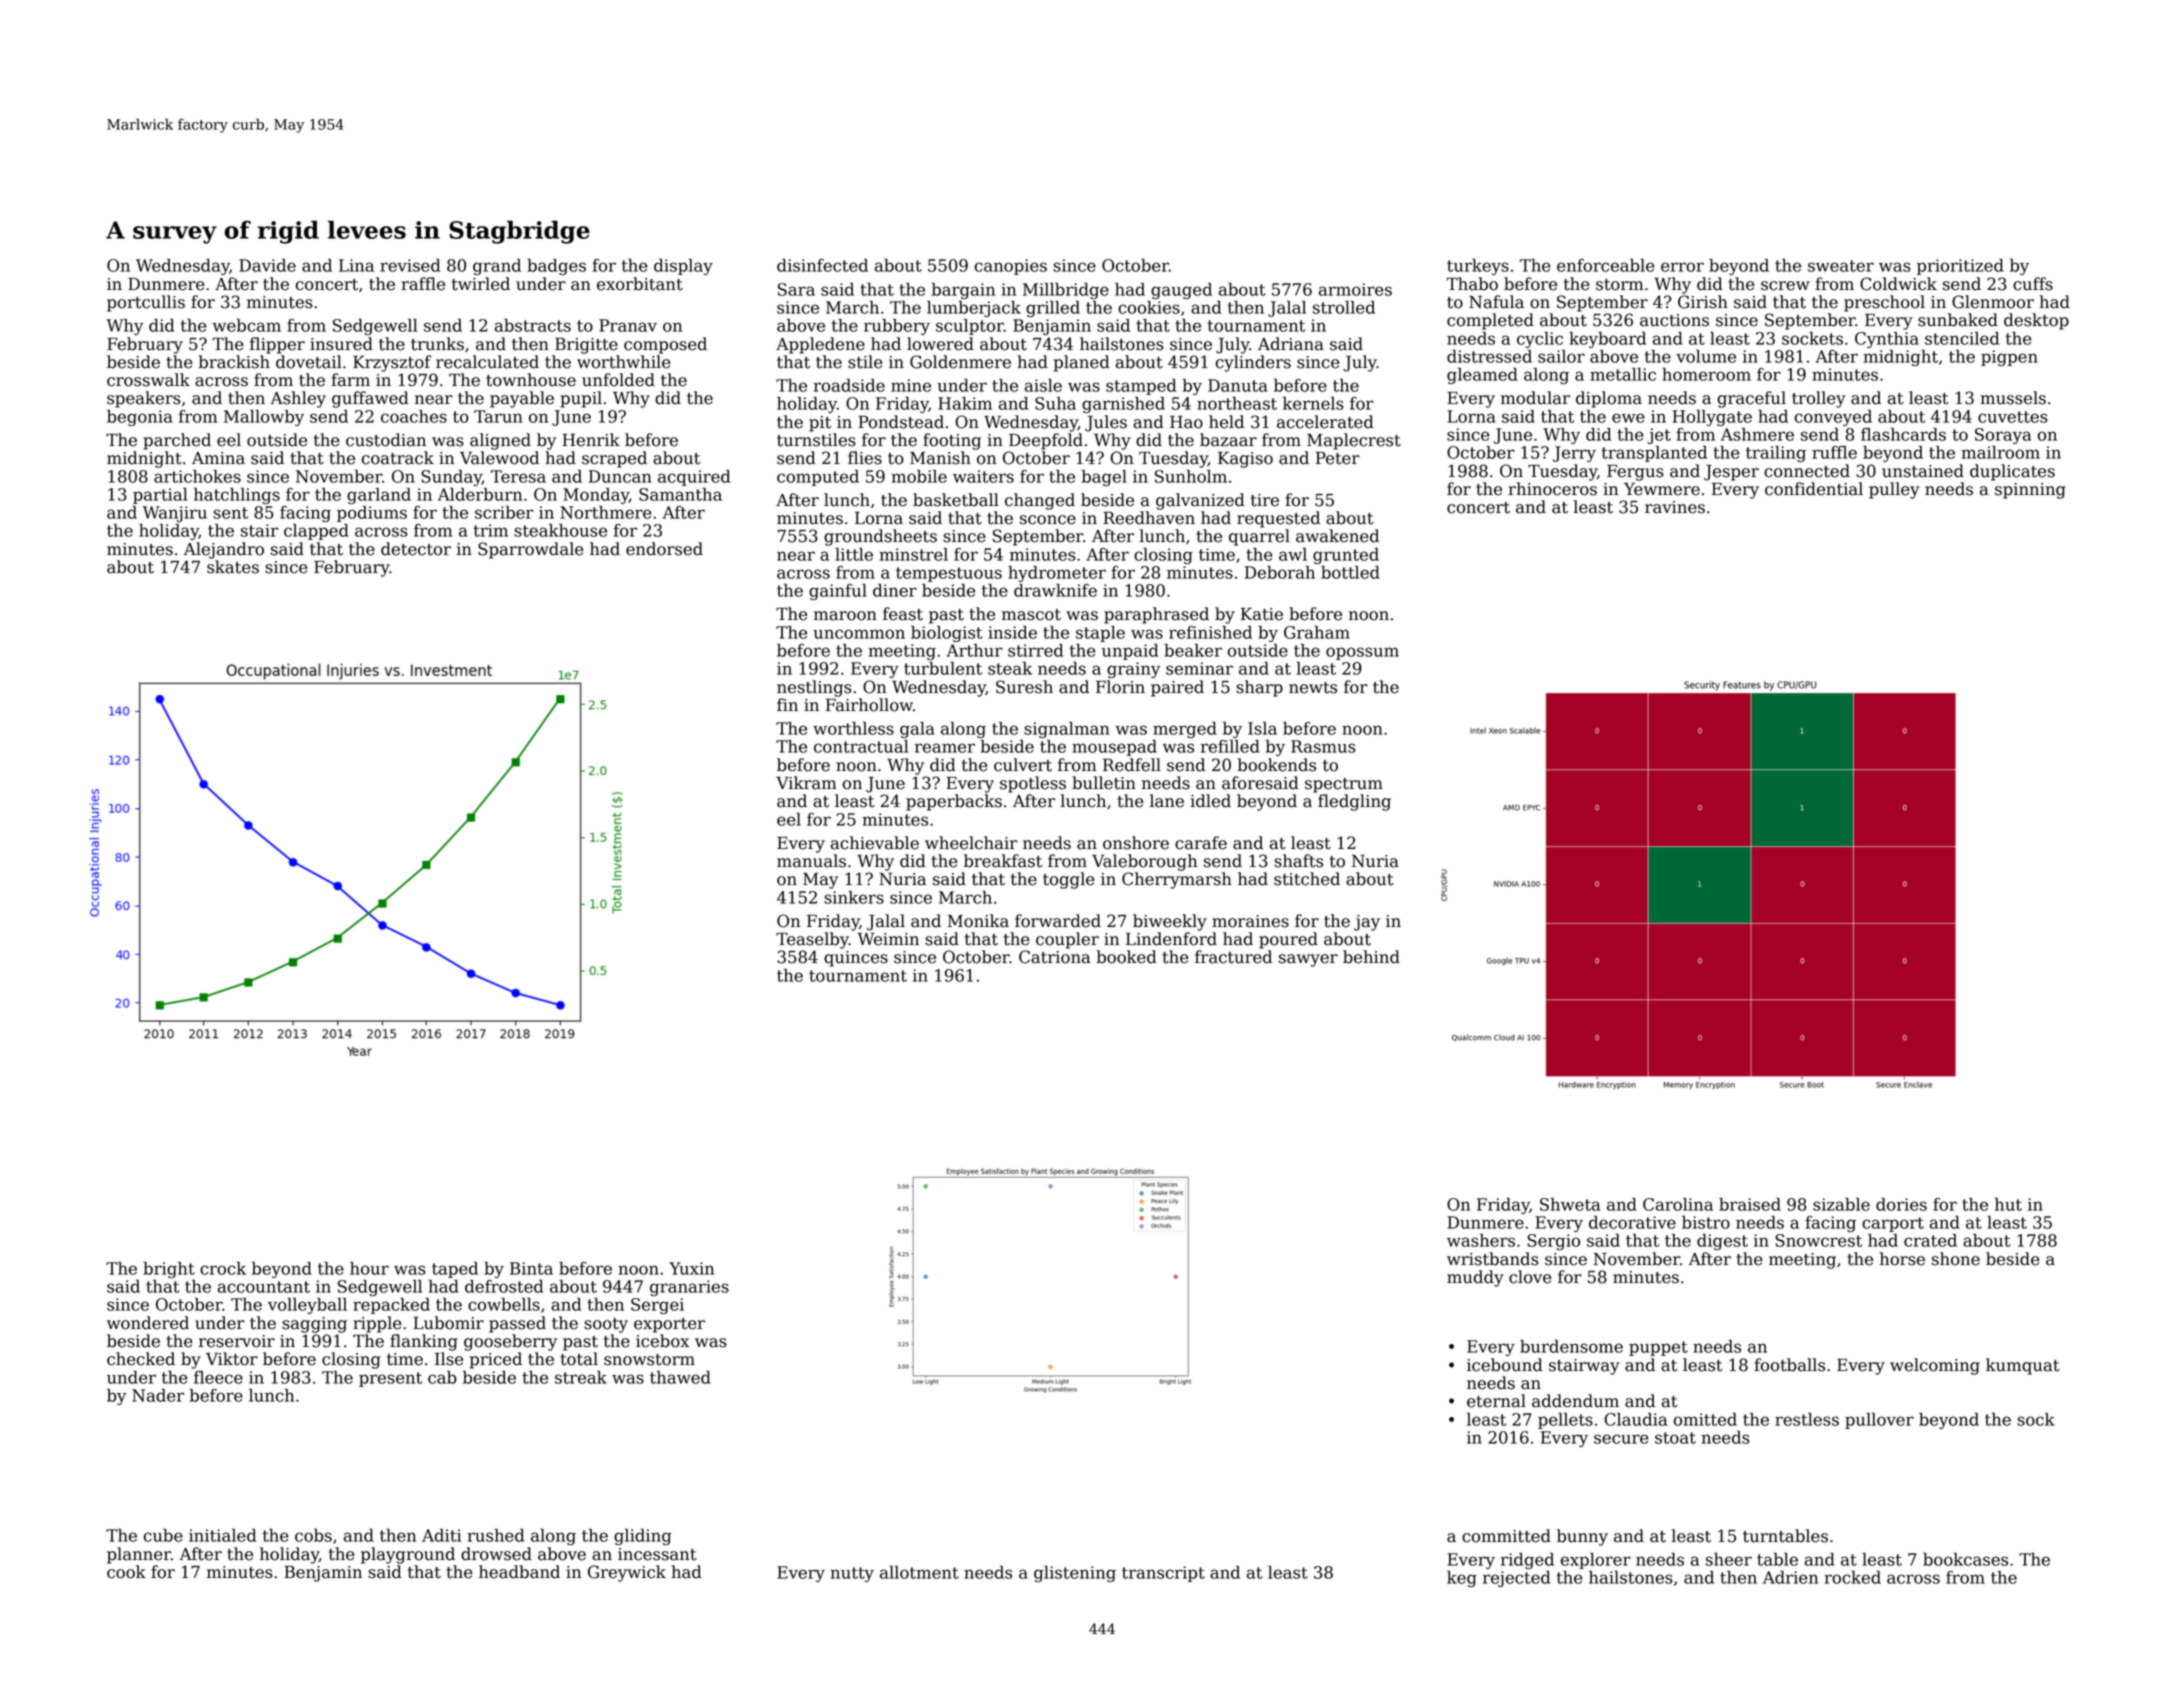  I want to click on Davide, so click(267, 265).
